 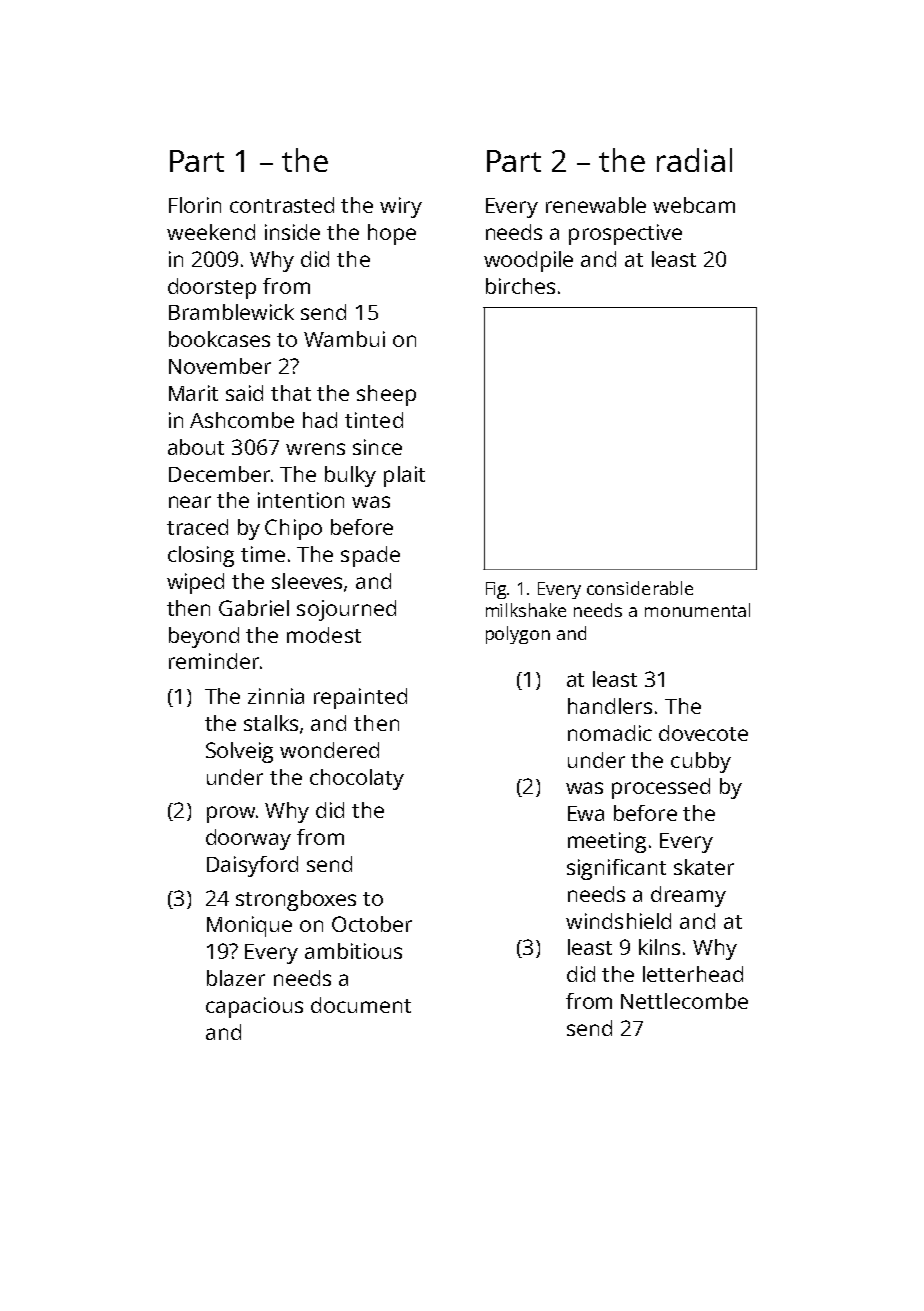 What do you see at coordinates (346, 610) in the document?
I see `sojourned` at bounding box center [346, 610].
